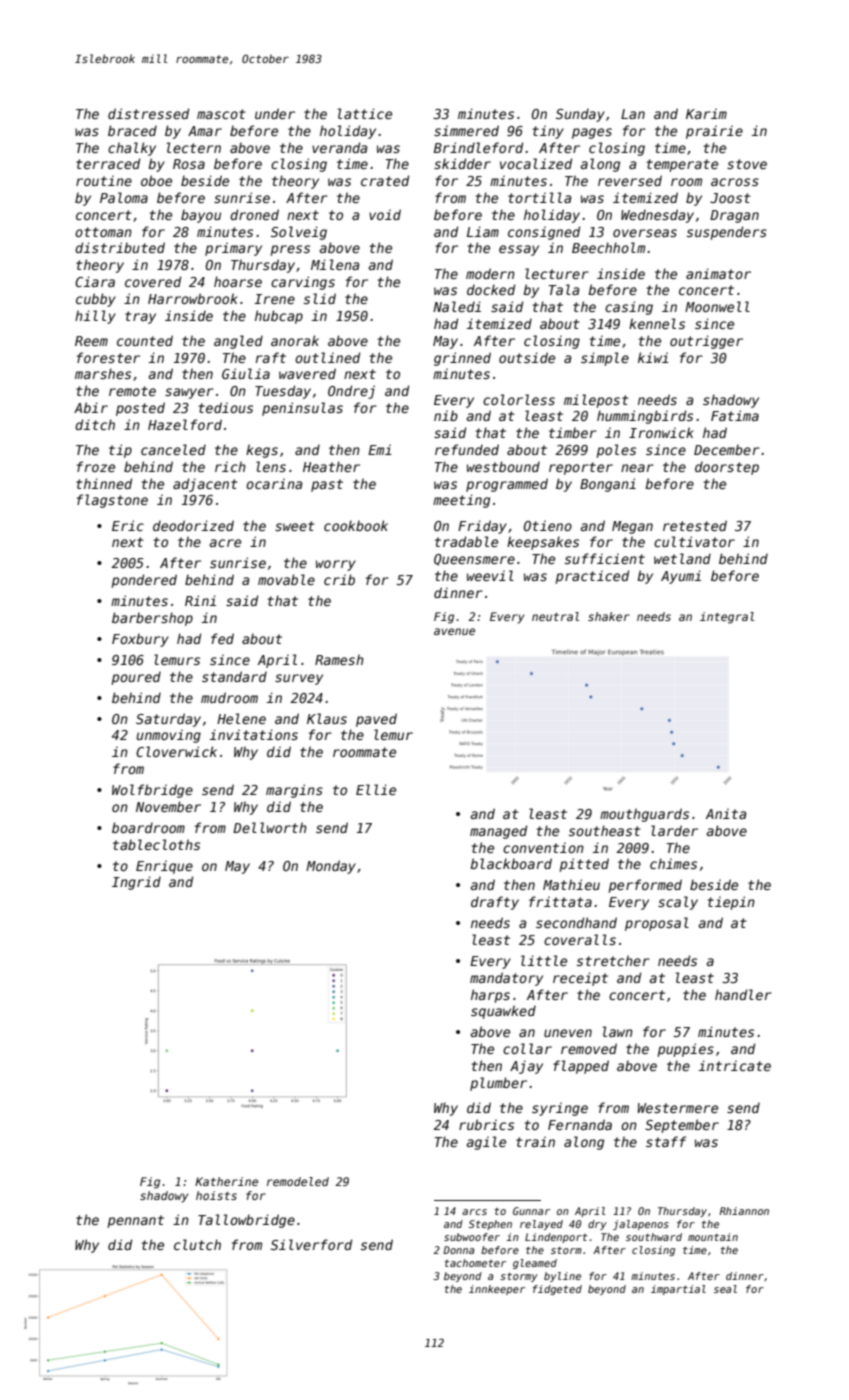 The height and width of the screenshot is (1400, 849). Describe the element at coordinates (644, 815) in the screenshot. I see `mouthguards` at that location.
